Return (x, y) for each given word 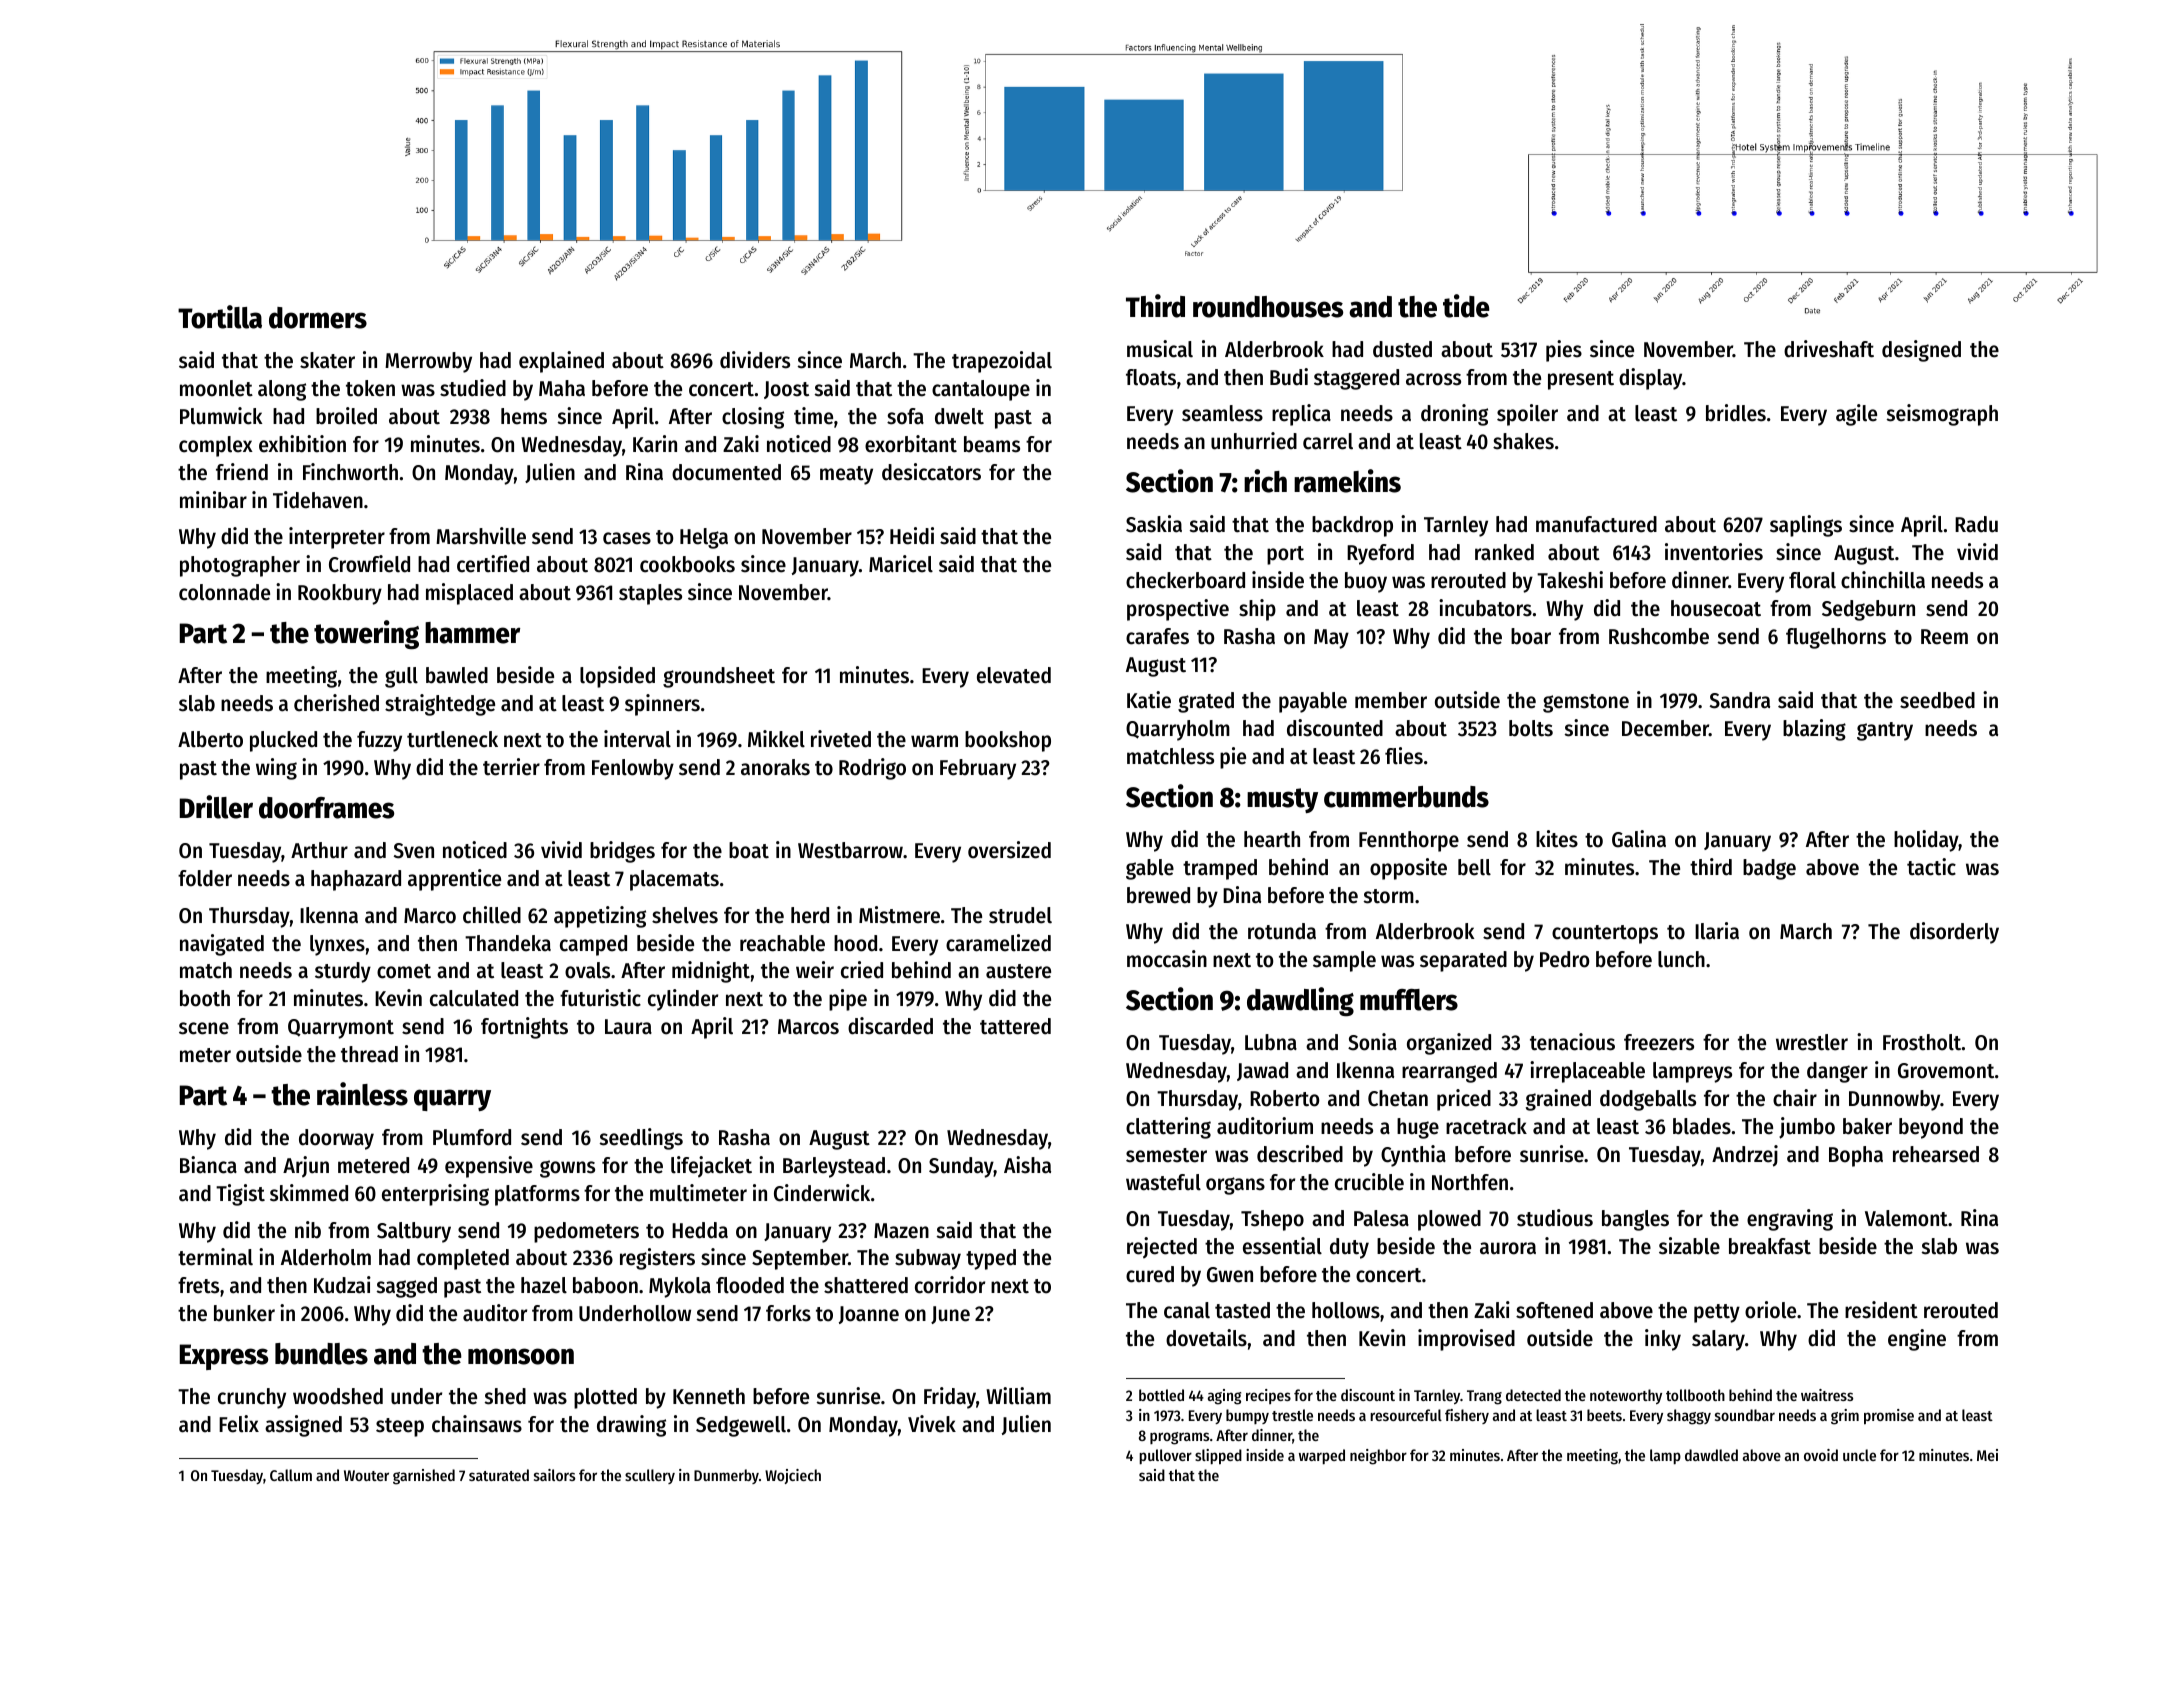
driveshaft (1829, 349)
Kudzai (342, 1285)
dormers (318, 318)
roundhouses (1268, 307)
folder (205, 878)
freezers (1659, 1042)
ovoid (1821, 1455)
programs (1179, 1438)
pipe (848, 1000)
